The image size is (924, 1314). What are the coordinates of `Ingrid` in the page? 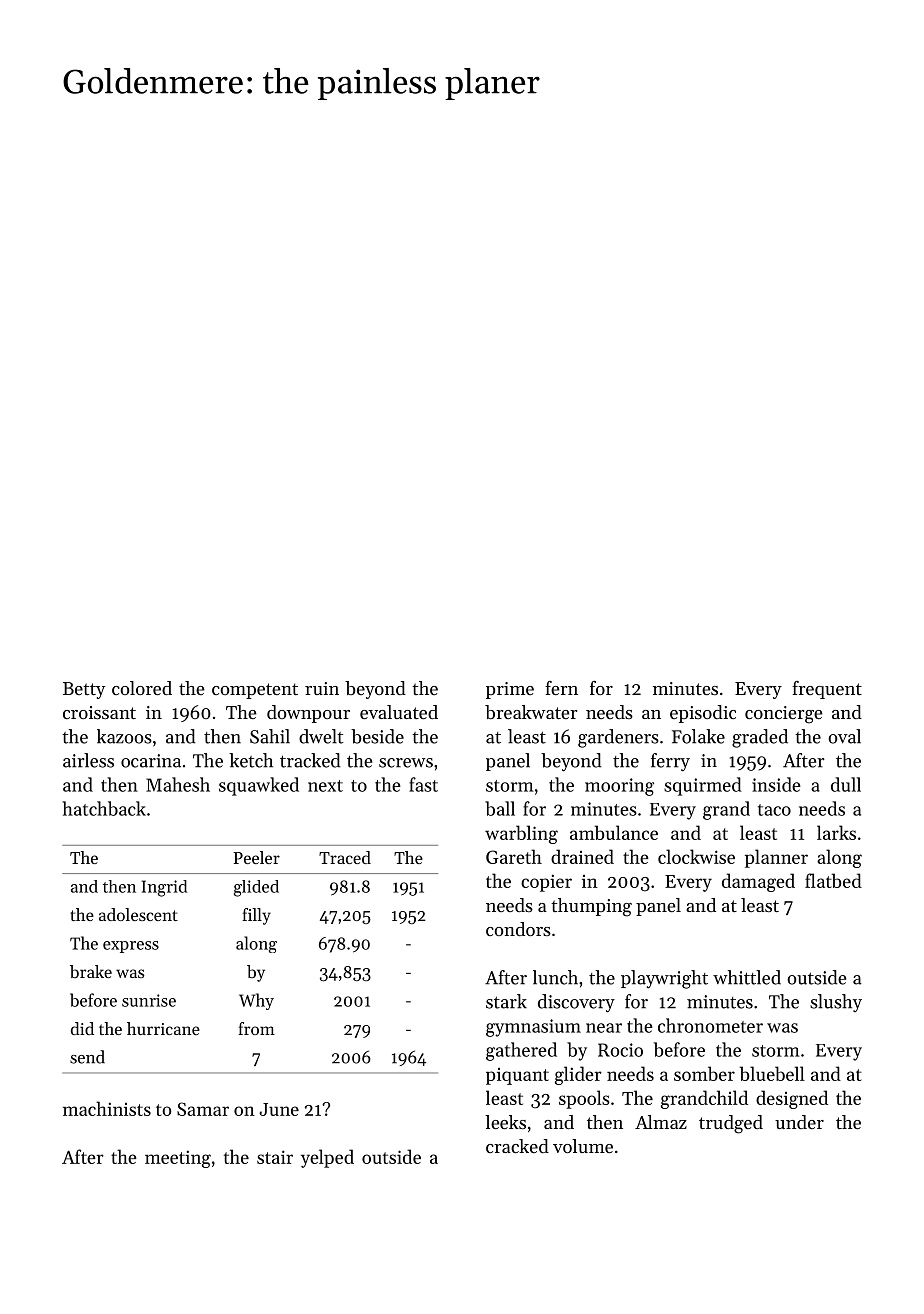 It's located at (164, 888).
